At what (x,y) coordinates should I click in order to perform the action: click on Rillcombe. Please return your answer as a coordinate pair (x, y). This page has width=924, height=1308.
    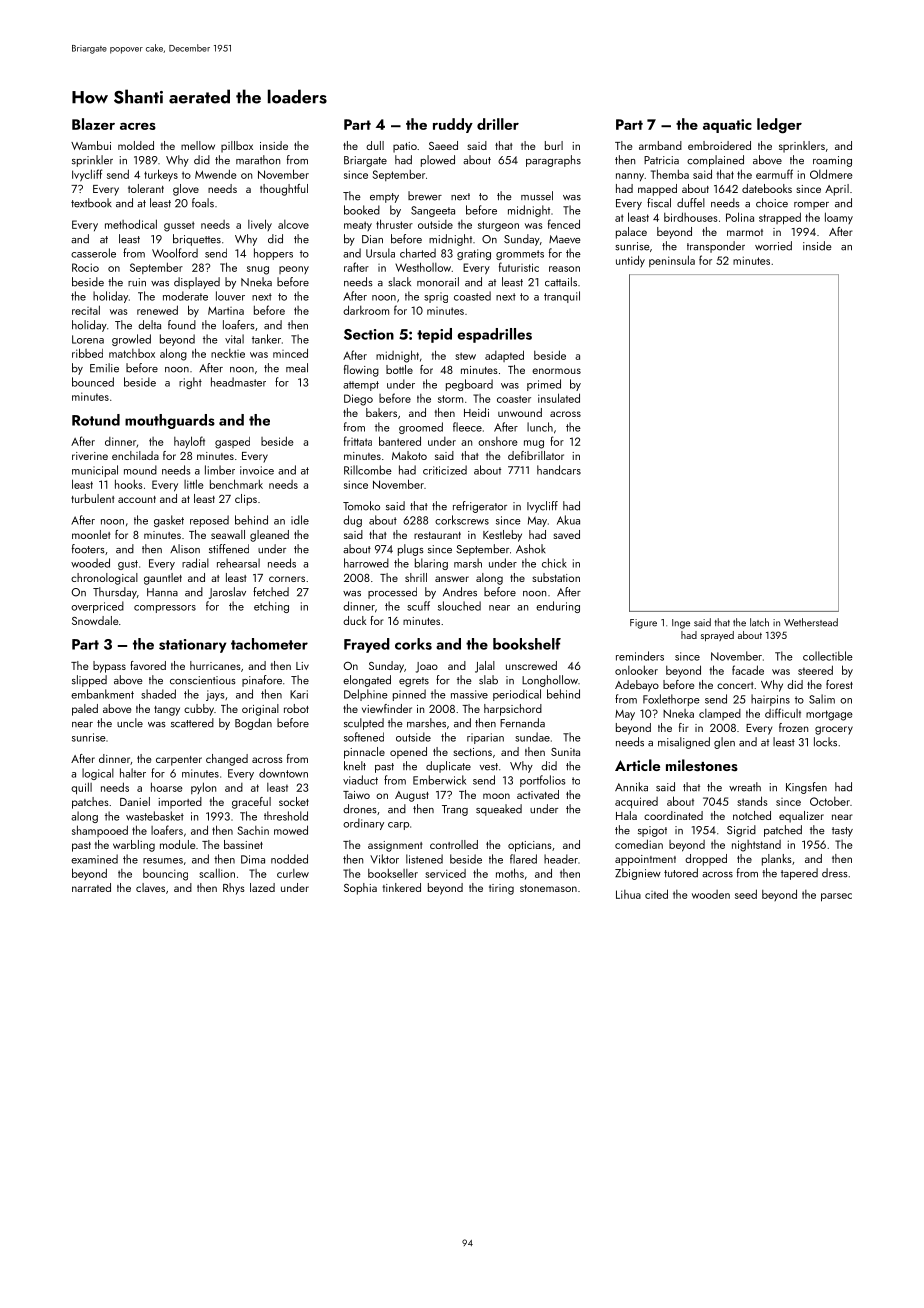
    Looking at the image, I should click on (368, 470).
